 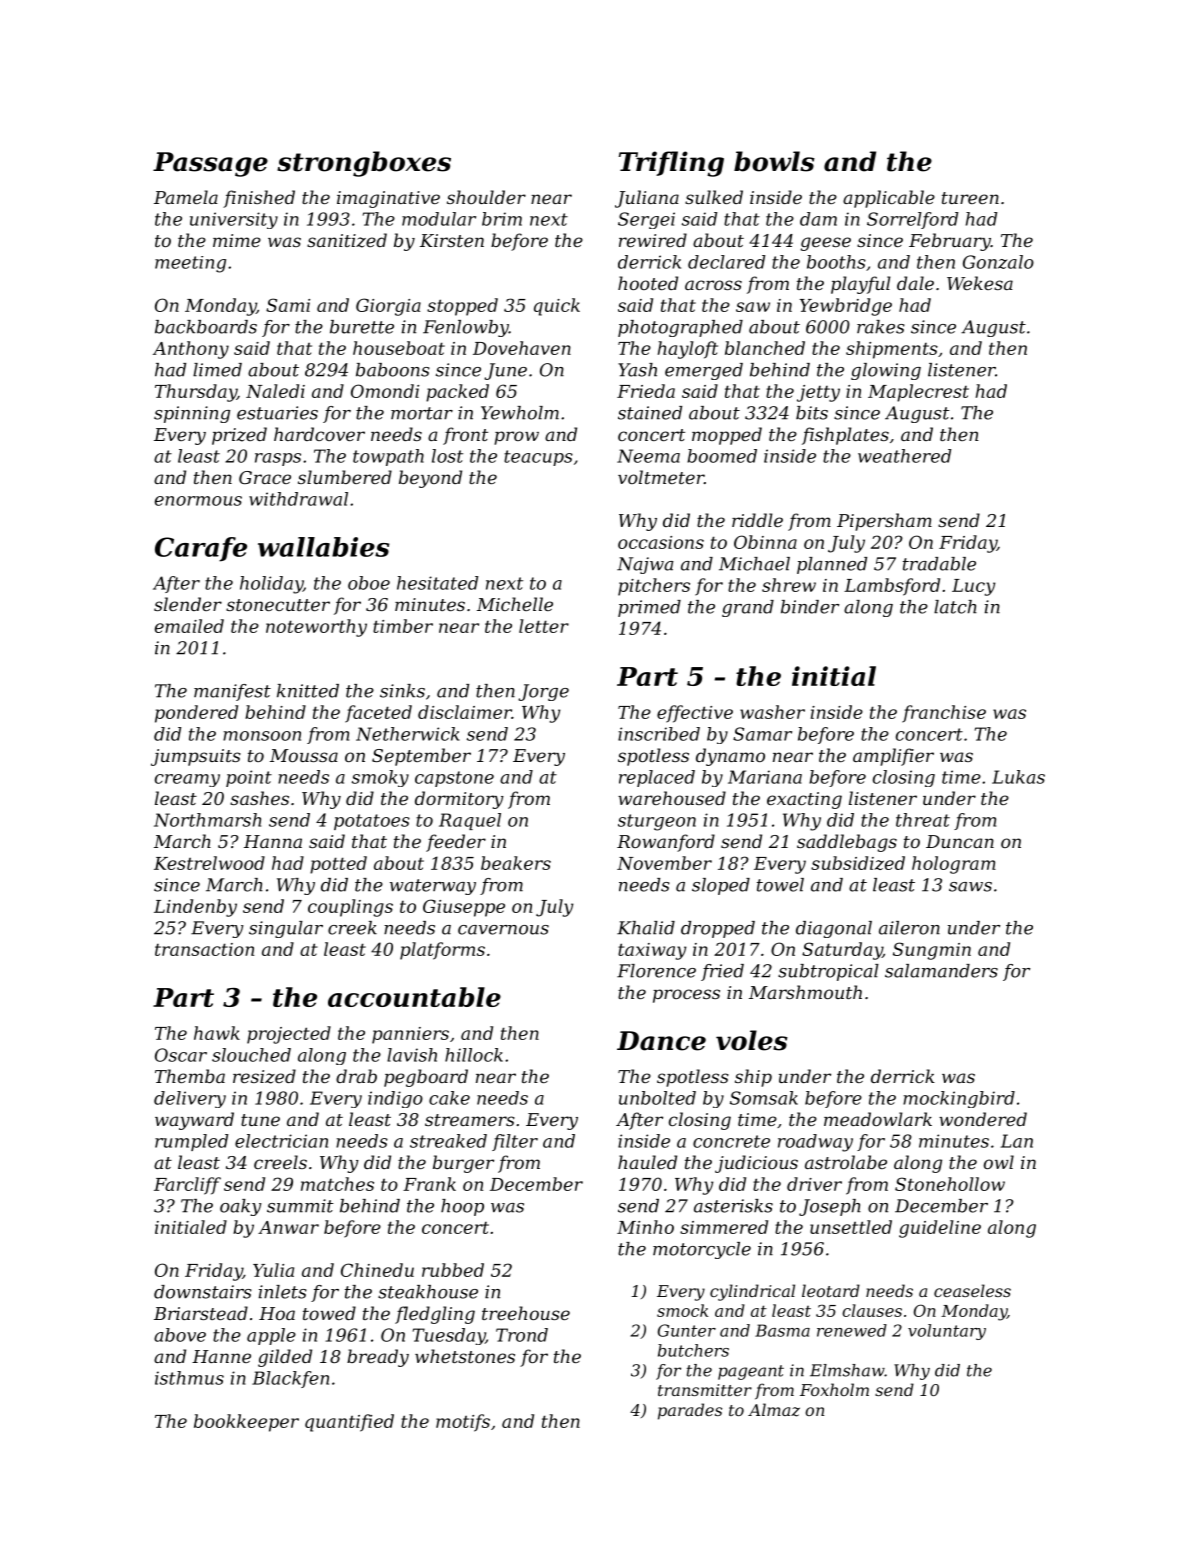 I want to click on strongboxes, so click(x=364, y=164).
